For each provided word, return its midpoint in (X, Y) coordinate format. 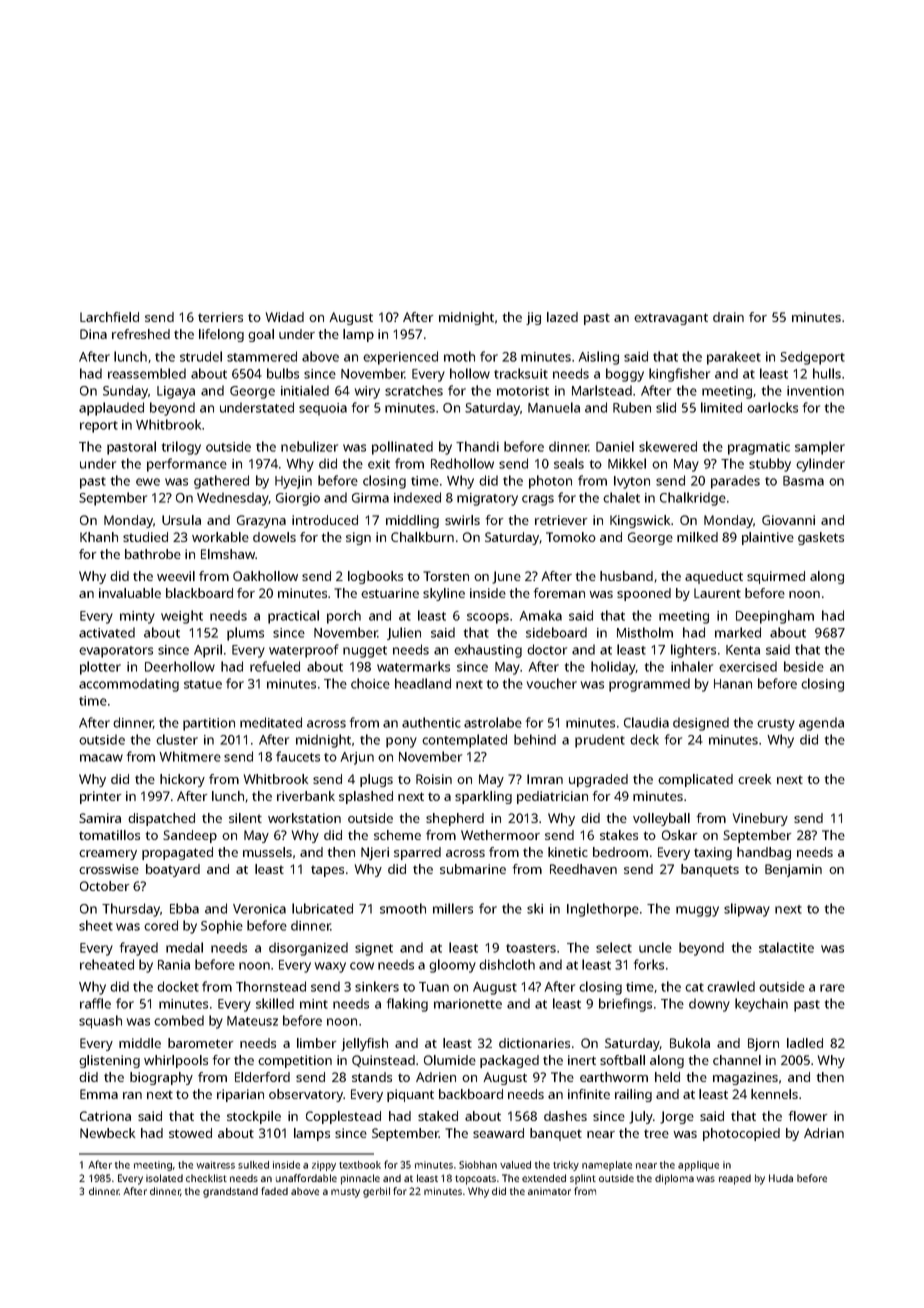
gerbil (376, 1192)
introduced (325, 520)
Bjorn (763, 1044)
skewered (668, 446)
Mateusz (252, 1021)
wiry (367, 392)
